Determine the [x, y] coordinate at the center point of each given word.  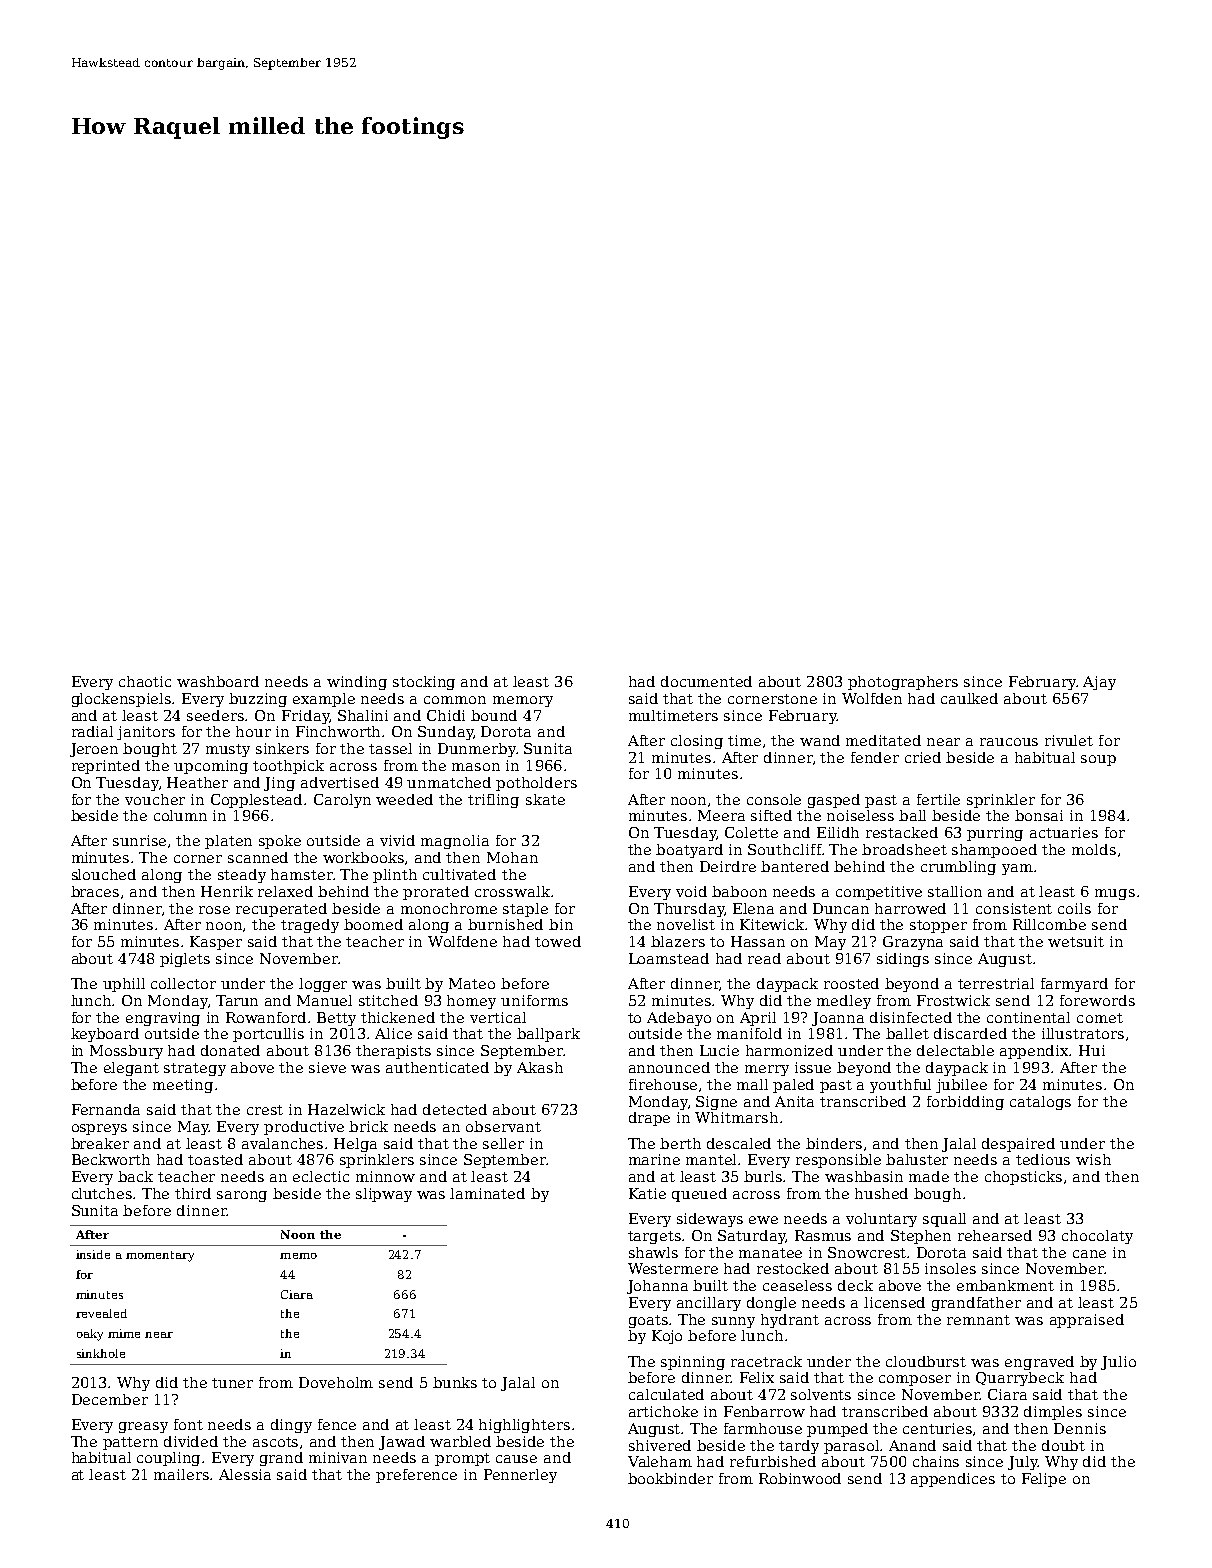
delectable [955, 1050]
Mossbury [126, 1052]
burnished [505, 924]
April [758, 1019]
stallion [955, 891]
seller [503, 1143]
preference [416, 1476]
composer [915, 1380]
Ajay [1099, 683]
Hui [1092, 1050]
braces [95, 891]
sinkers [282, 748]
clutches [103, 1193]
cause [516, 1459]
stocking [424, 683]
